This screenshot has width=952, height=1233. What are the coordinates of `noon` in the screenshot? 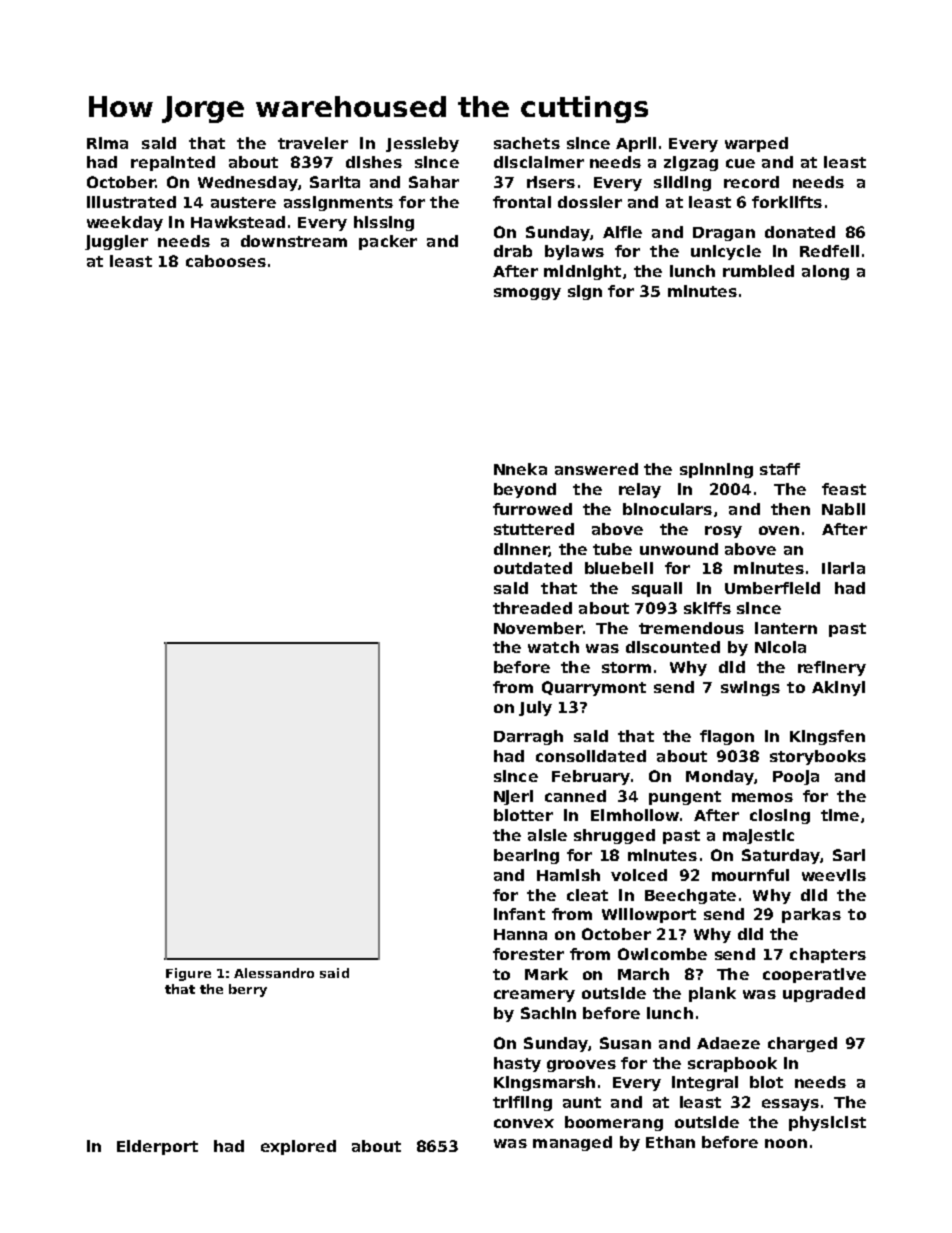 It's located at (786, 1143).
